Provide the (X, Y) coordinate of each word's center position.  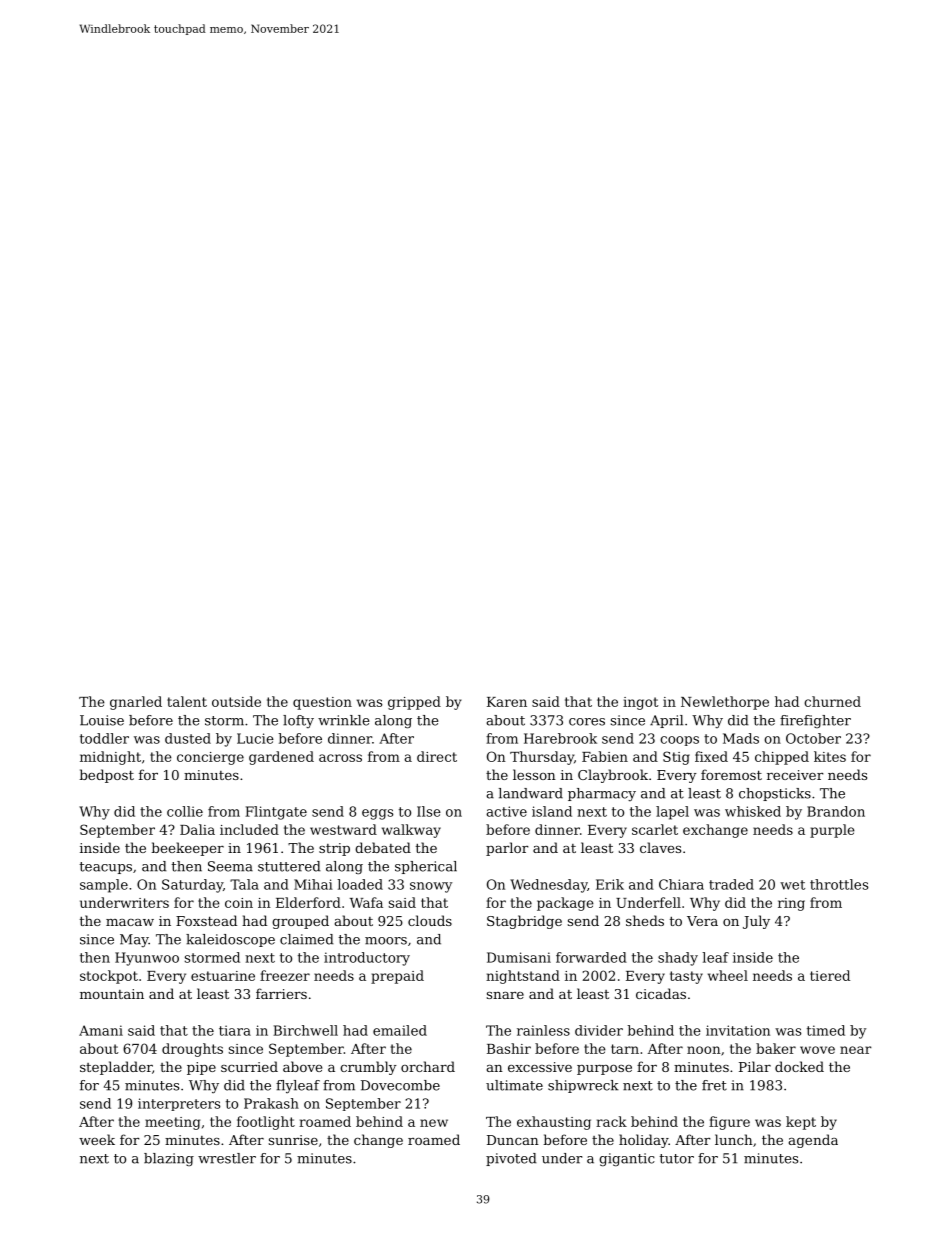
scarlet (655, 829)
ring (791, 904)
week (97, 1139)
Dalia (197, 829)
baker (776, 1048)
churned (832, 701)
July (756, 922)
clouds (430, 920)
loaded (360, 884)
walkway (411, 831)
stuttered (289, 866)
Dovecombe (400, 1085)
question (322, 703)
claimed (307, 939)
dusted (188, 738)
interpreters (179, 1104)
